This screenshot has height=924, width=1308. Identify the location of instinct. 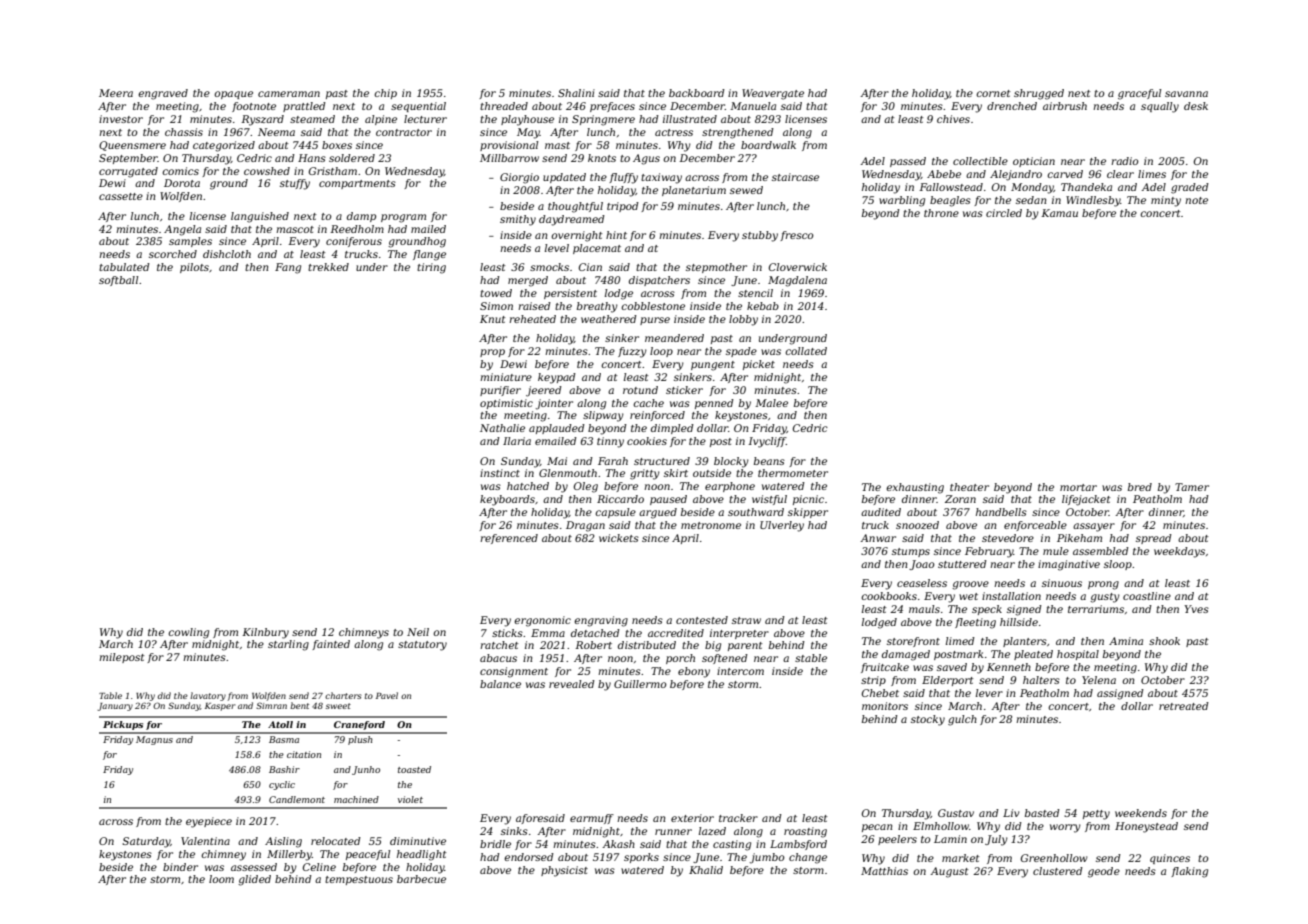
(500, 473).
